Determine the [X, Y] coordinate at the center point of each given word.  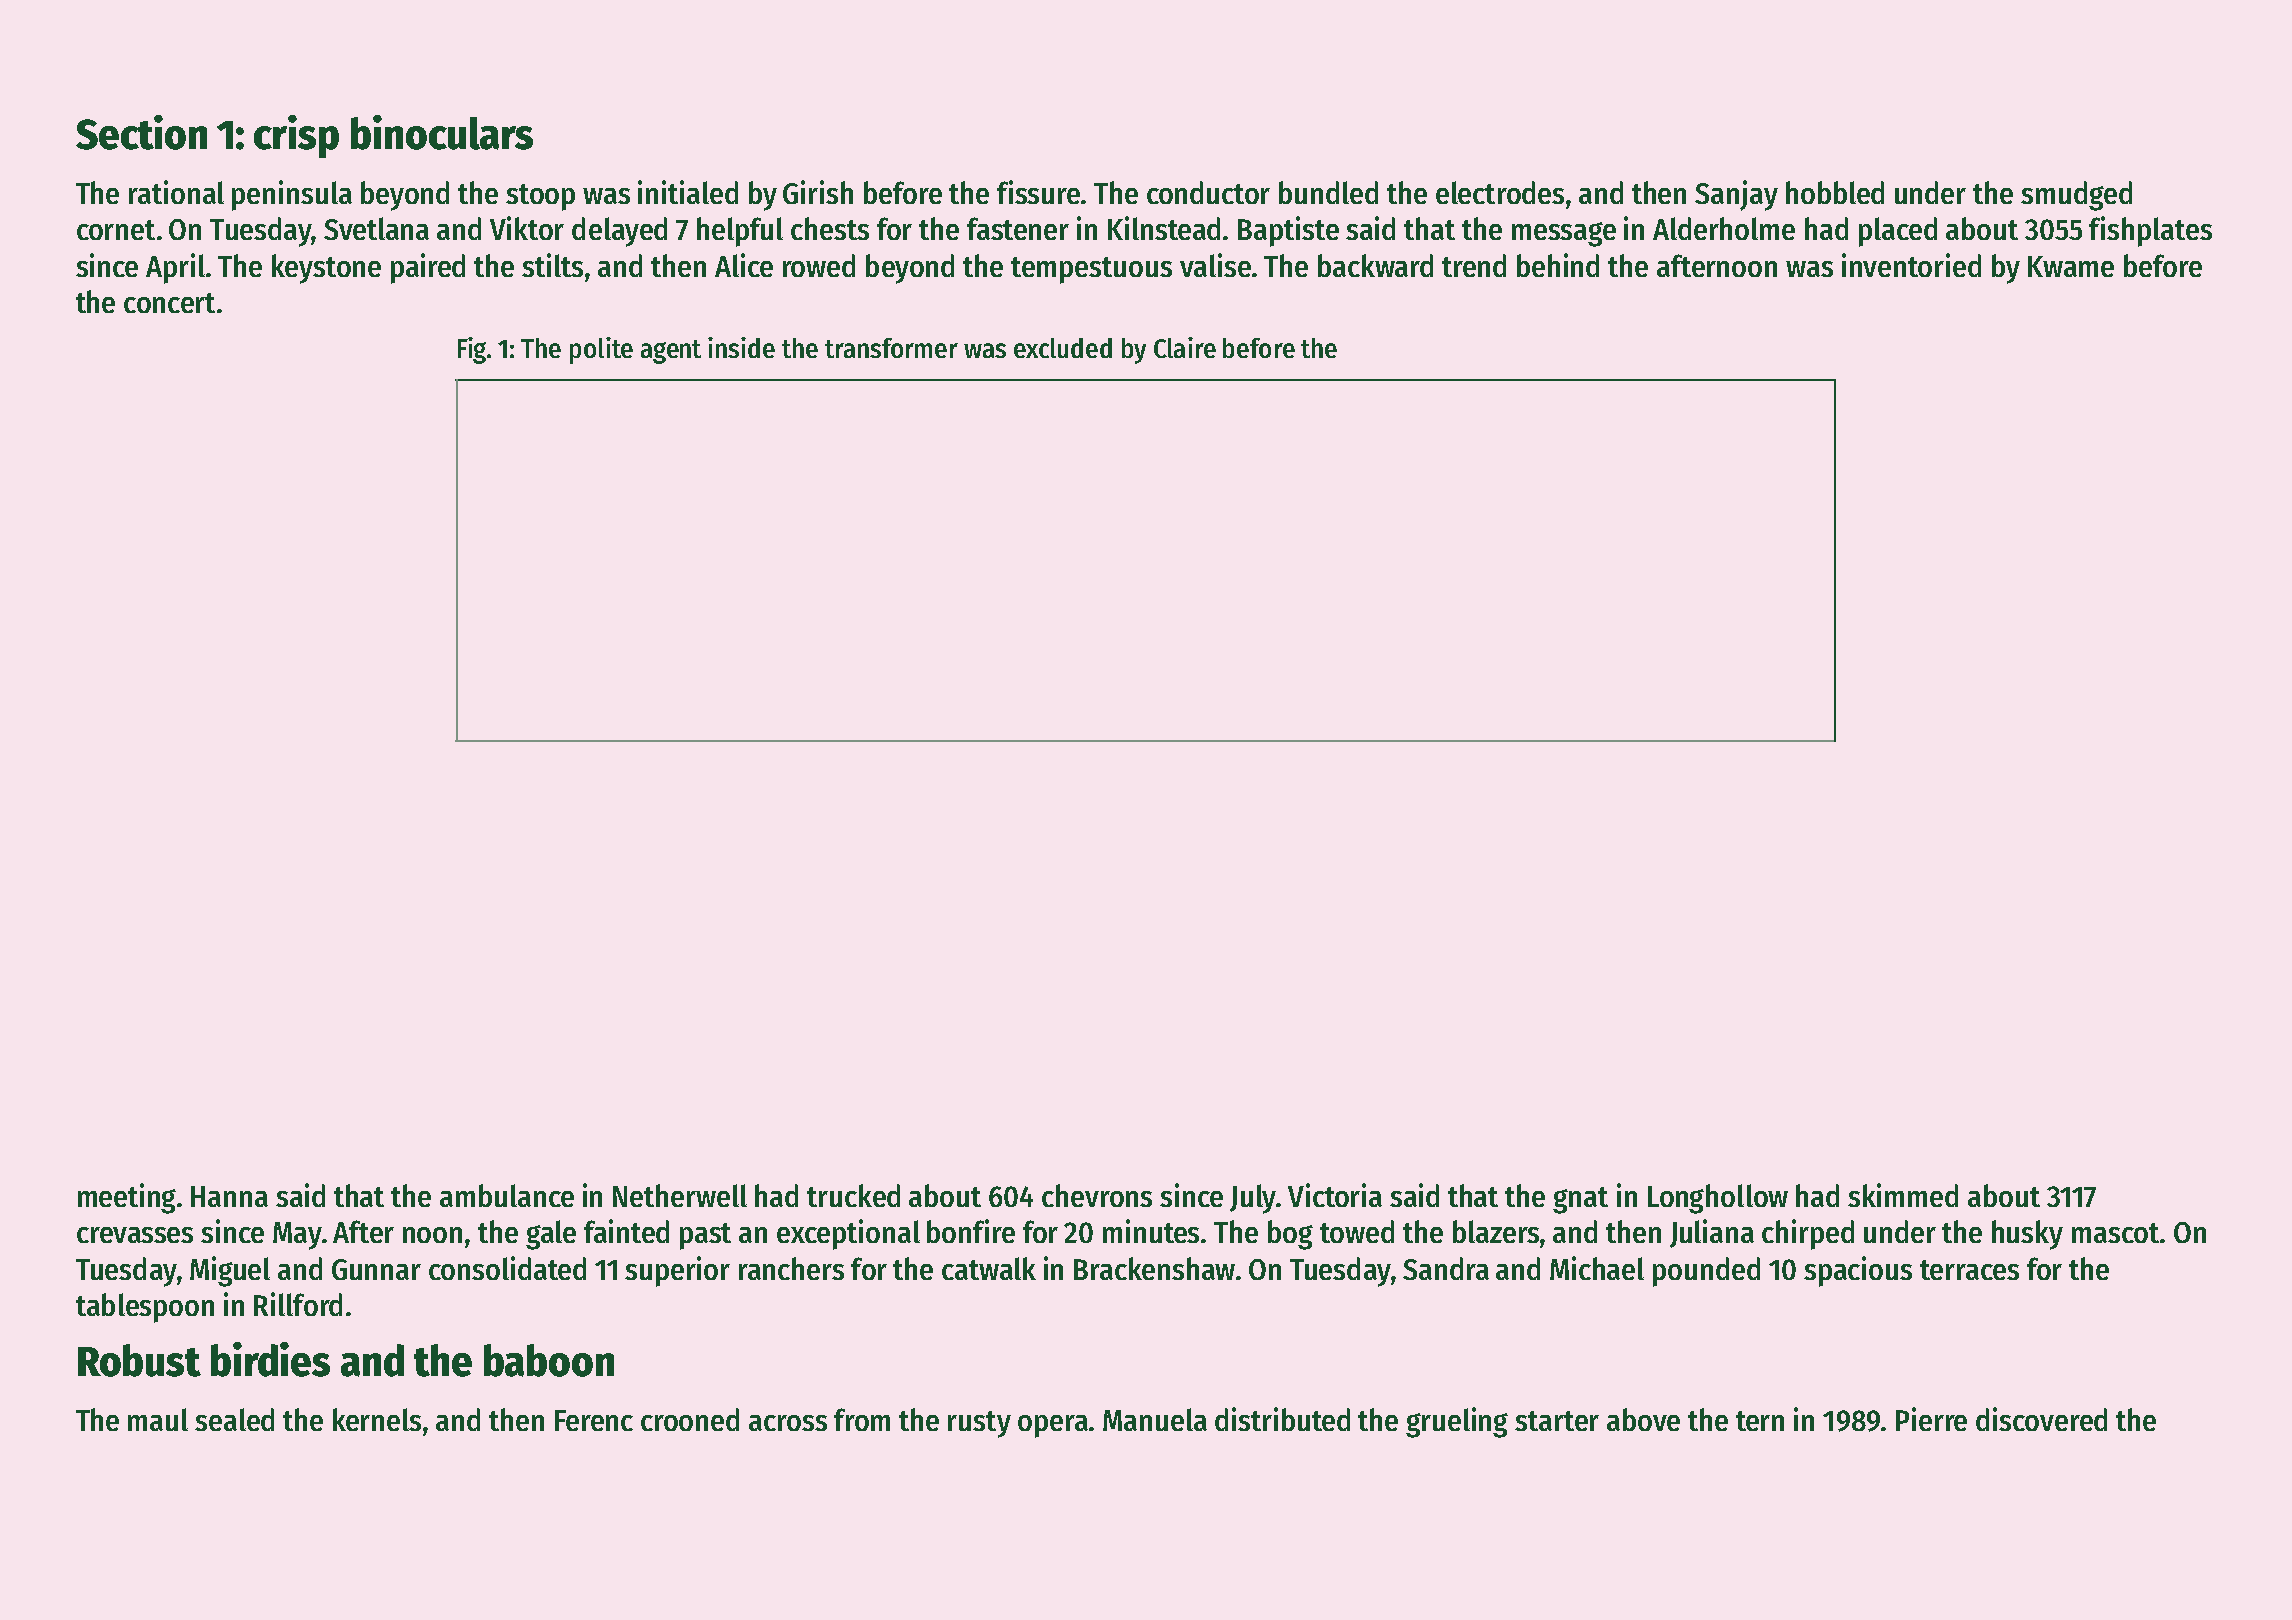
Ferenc [594, 1420]
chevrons [1097, 1195]
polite [601, 350]
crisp [296, 136]
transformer [891, 348]
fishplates [2150, 231]
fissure [1038, 192]
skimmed [1903, 1195]
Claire [1185, 347]
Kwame [2071, 266]
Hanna [229, 1196]
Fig [472, 350]
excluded [1063, 348]
